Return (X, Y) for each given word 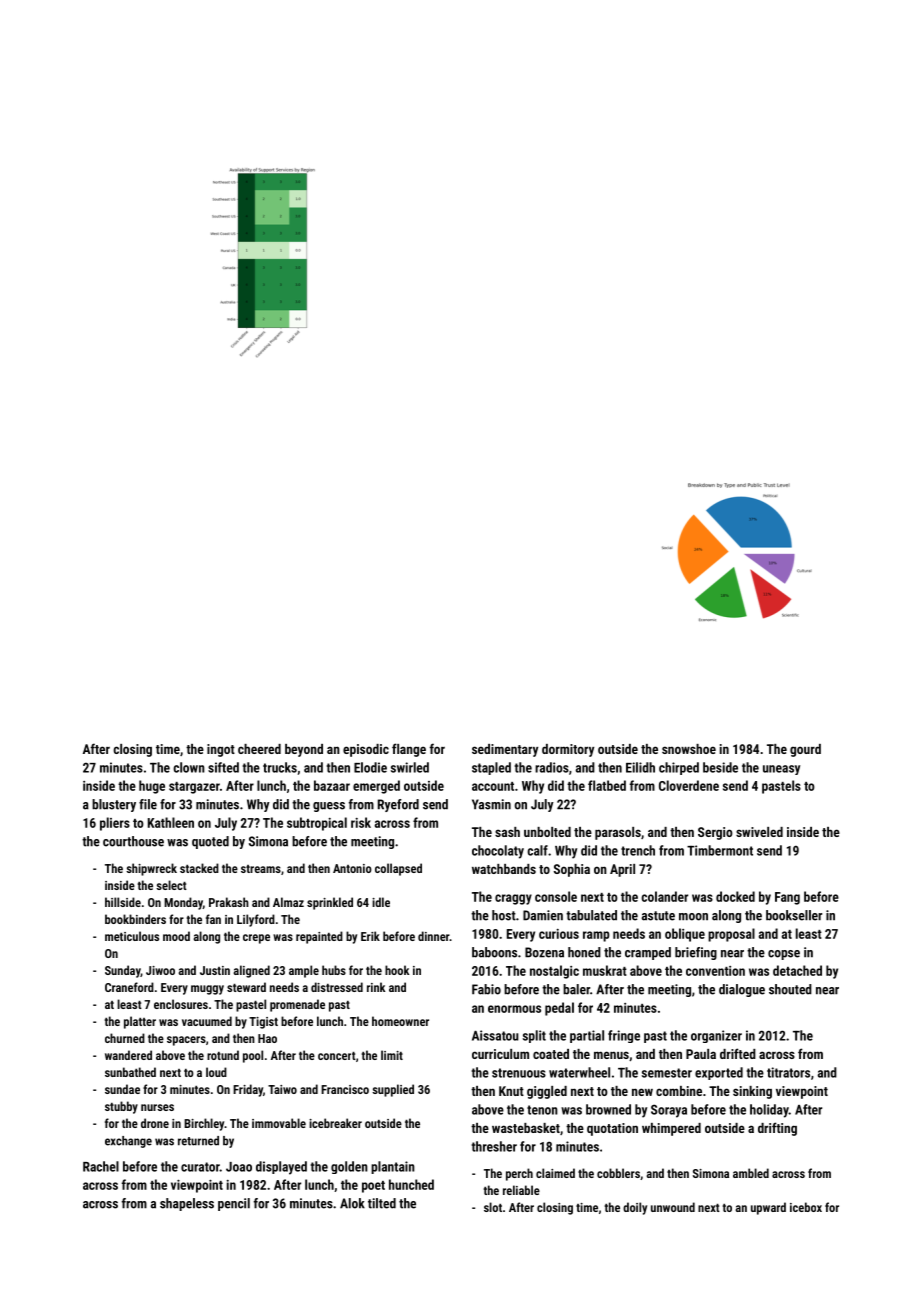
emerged (376, 787)
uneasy (781, 770)
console (556, 896)
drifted (738, 1053)
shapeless (187, 1204)
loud (216, 1072)
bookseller (794, 915)
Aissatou (495, 1035)
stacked (199, 868)
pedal (559, 1009)
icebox (806, 1207)
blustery (114, 805)
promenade (297, 1005)
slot (493, 1207)
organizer (716, 1036)
